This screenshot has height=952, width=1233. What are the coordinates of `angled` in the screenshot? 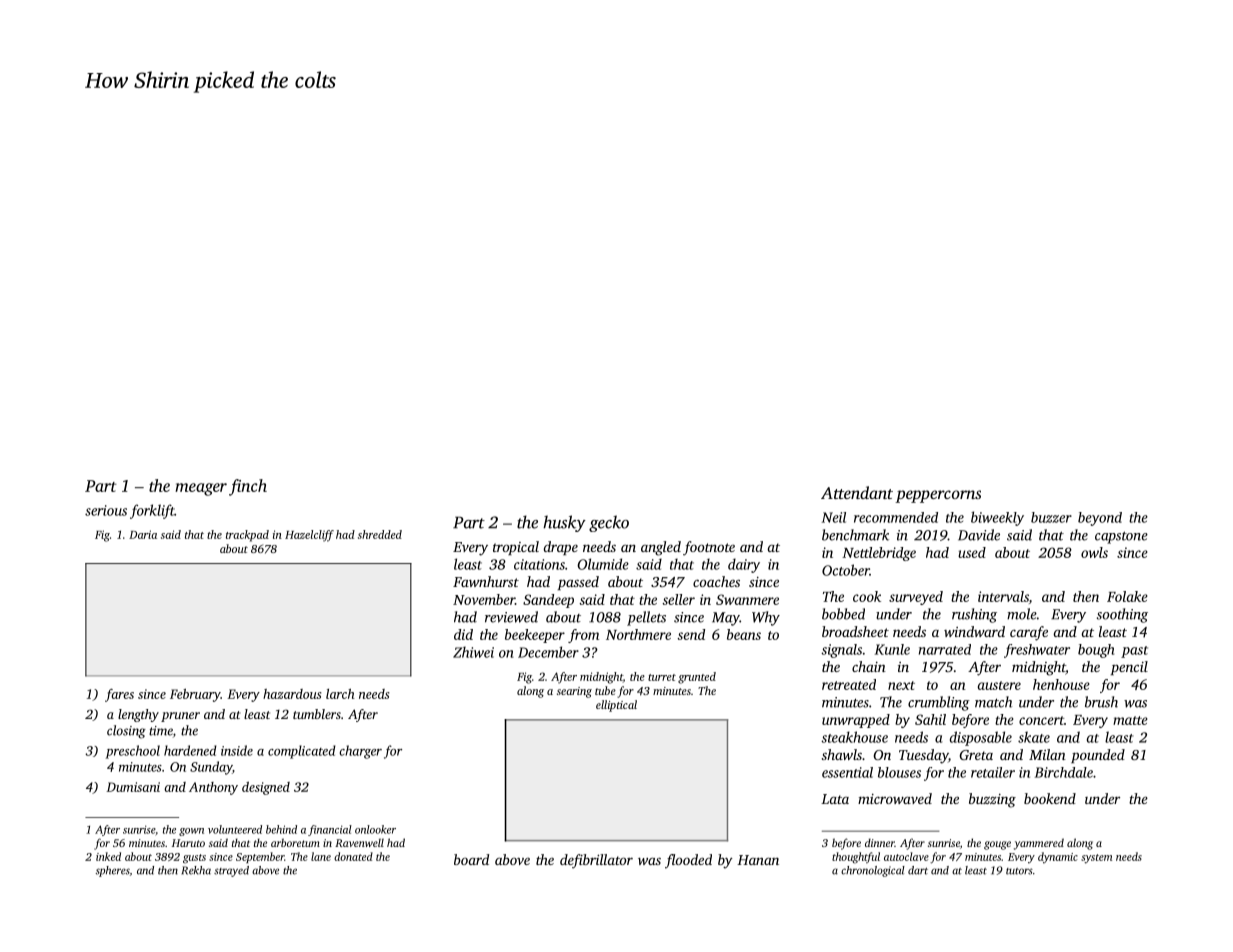 It's located at (661, 548).
